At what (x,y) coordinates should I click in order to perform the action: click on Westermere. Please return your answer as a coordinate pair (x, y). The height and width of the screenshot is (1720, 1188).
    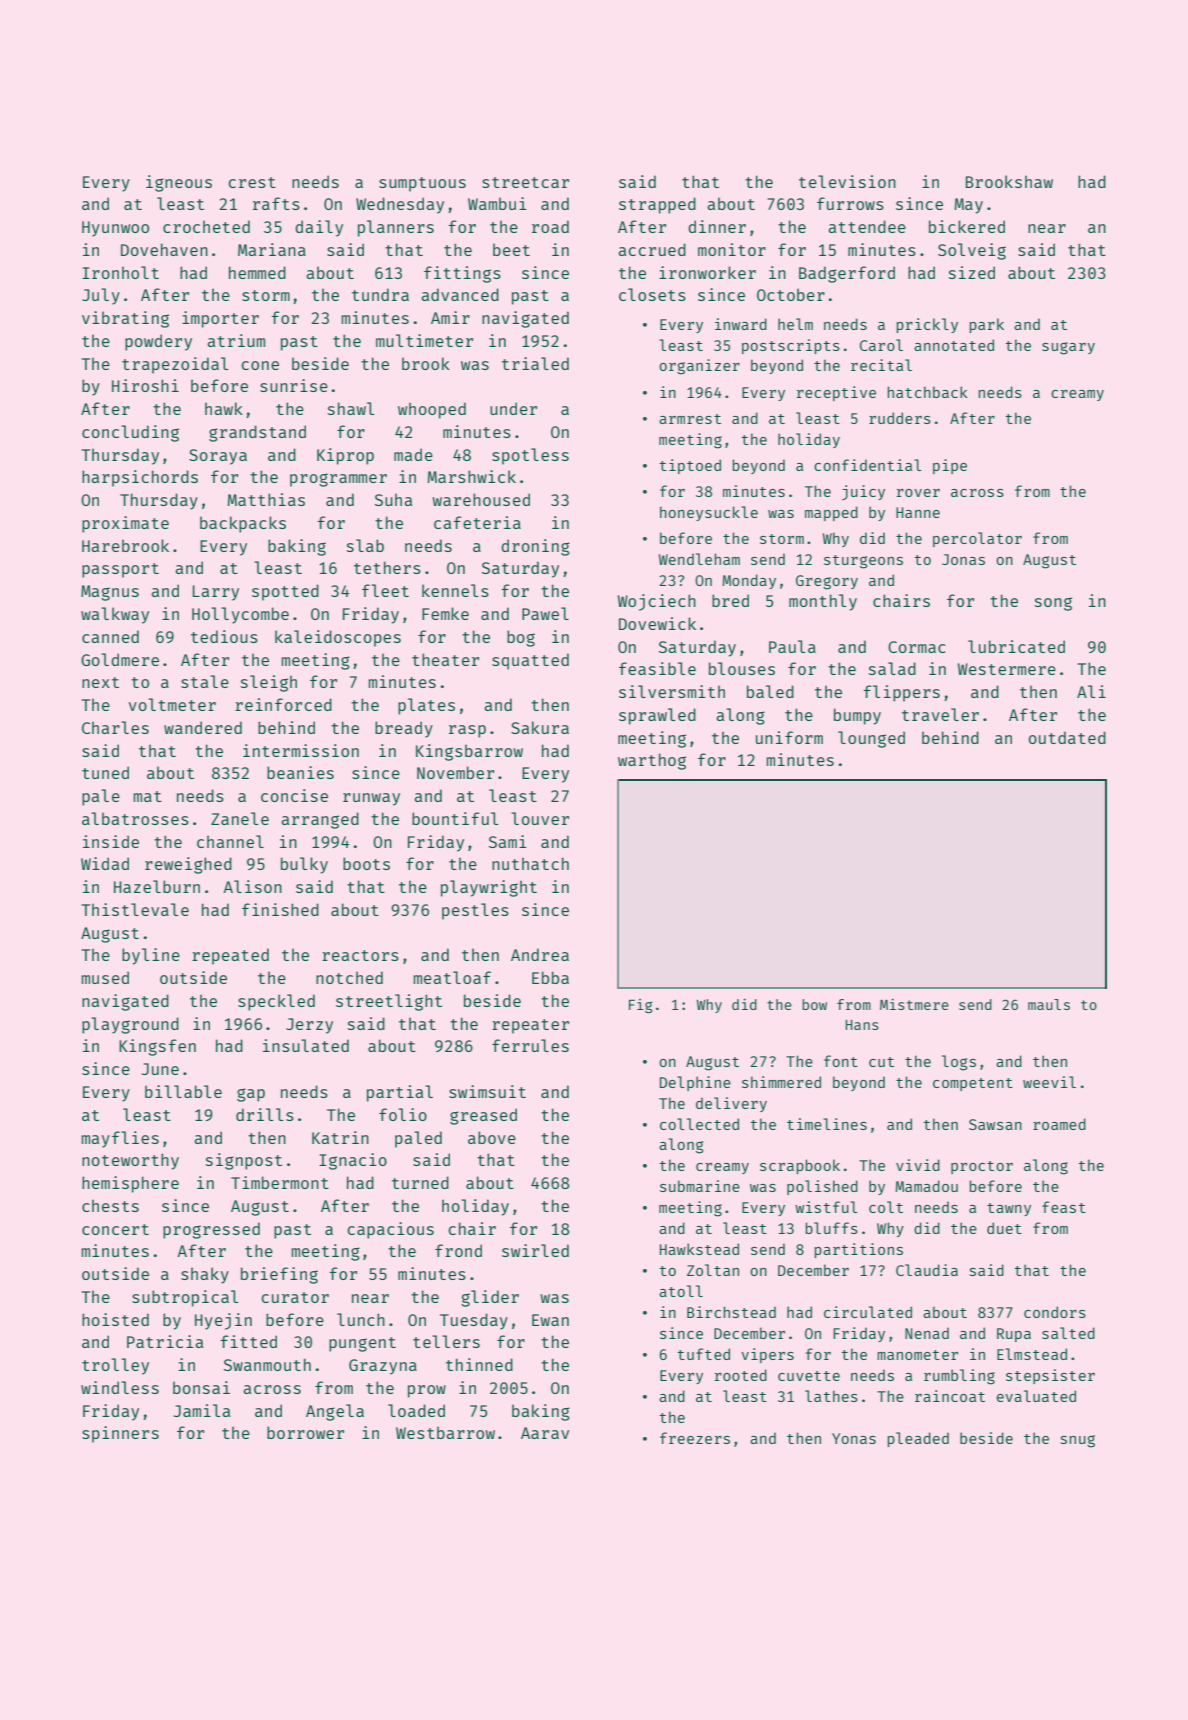
    Looking at the image, I should click on (1007, 669).
